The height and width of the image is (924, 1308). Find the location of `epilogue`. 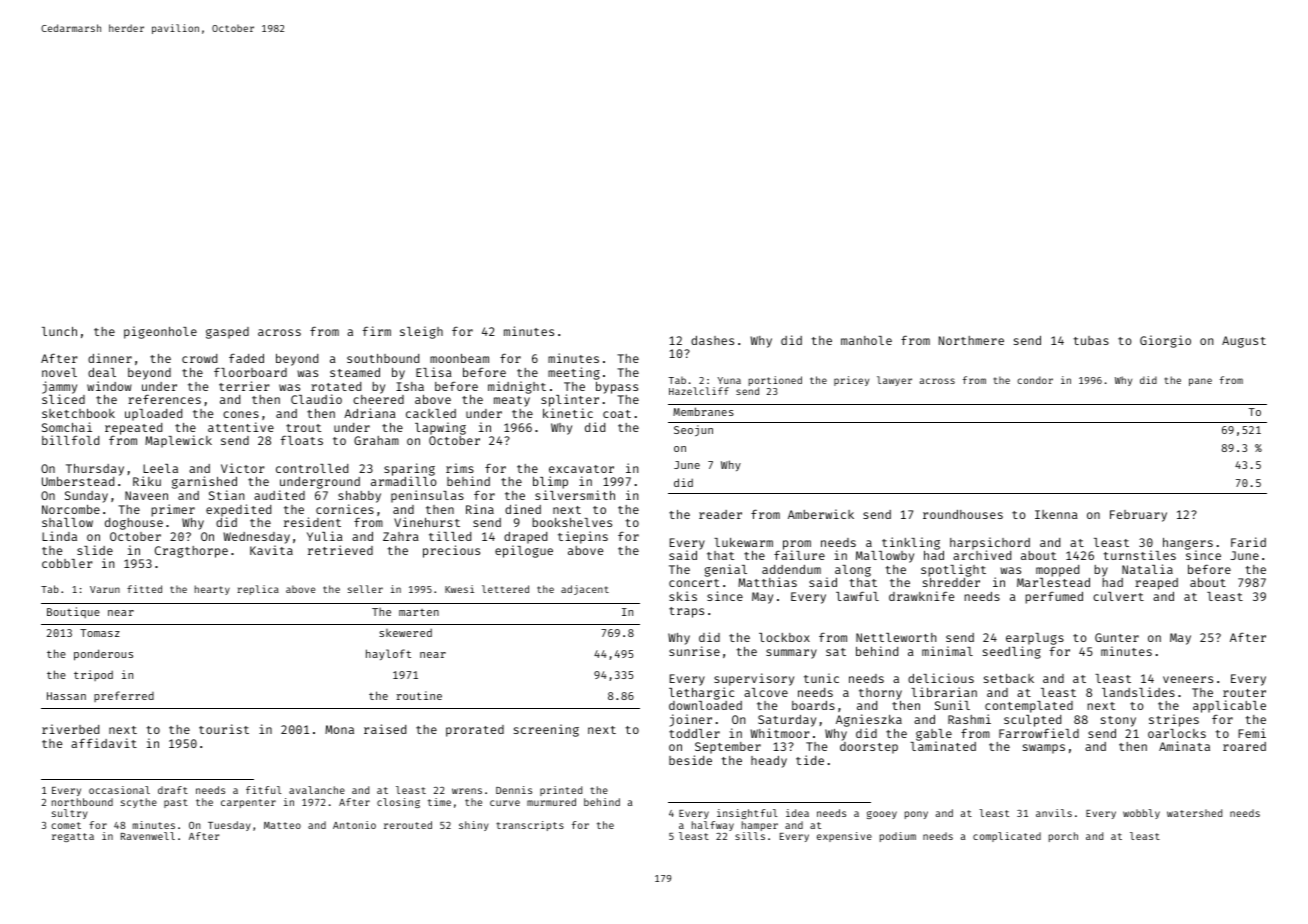

epilogue is located at coordinates (524, 551).
